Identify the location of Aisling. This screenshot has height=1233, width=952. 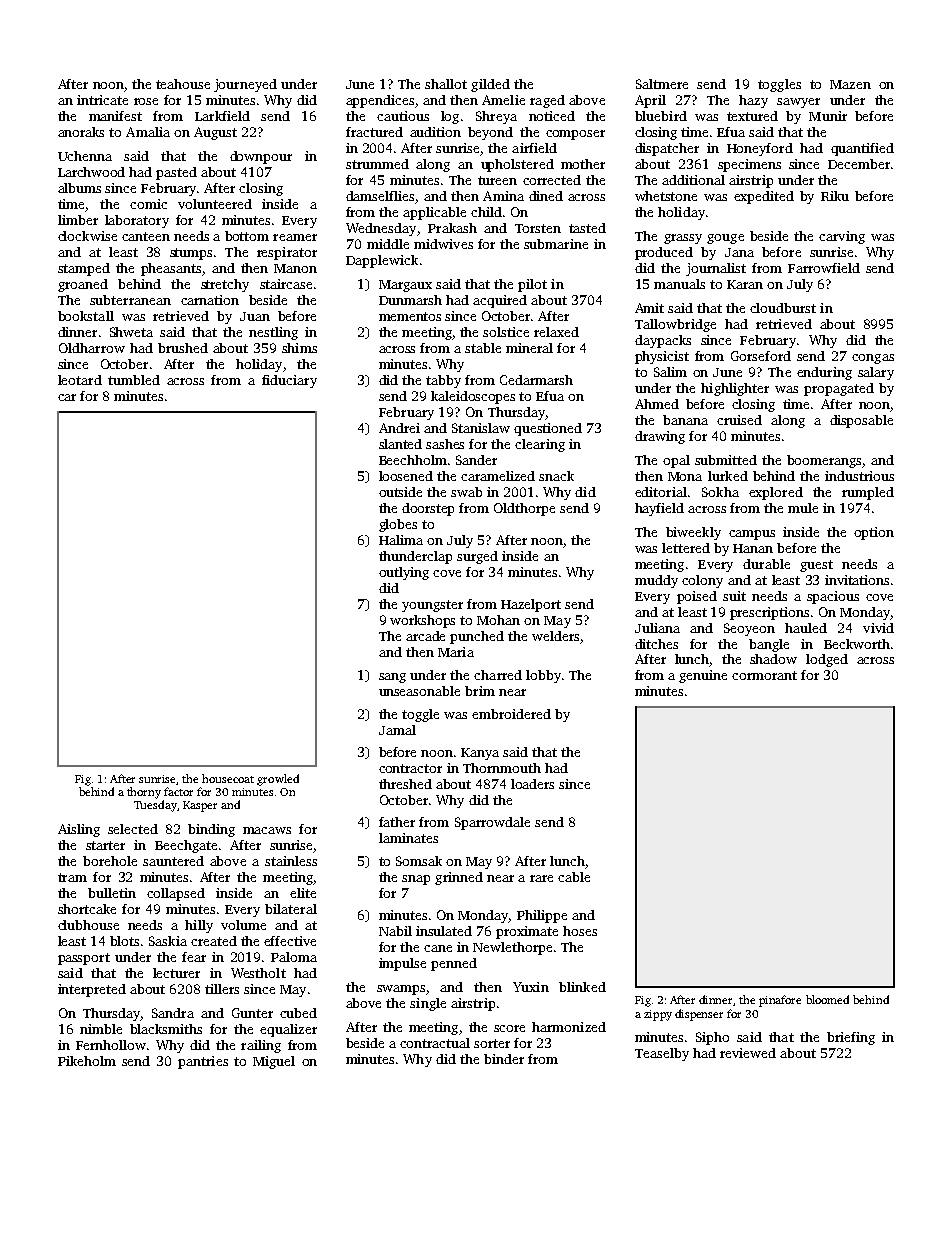
(79, 830).
